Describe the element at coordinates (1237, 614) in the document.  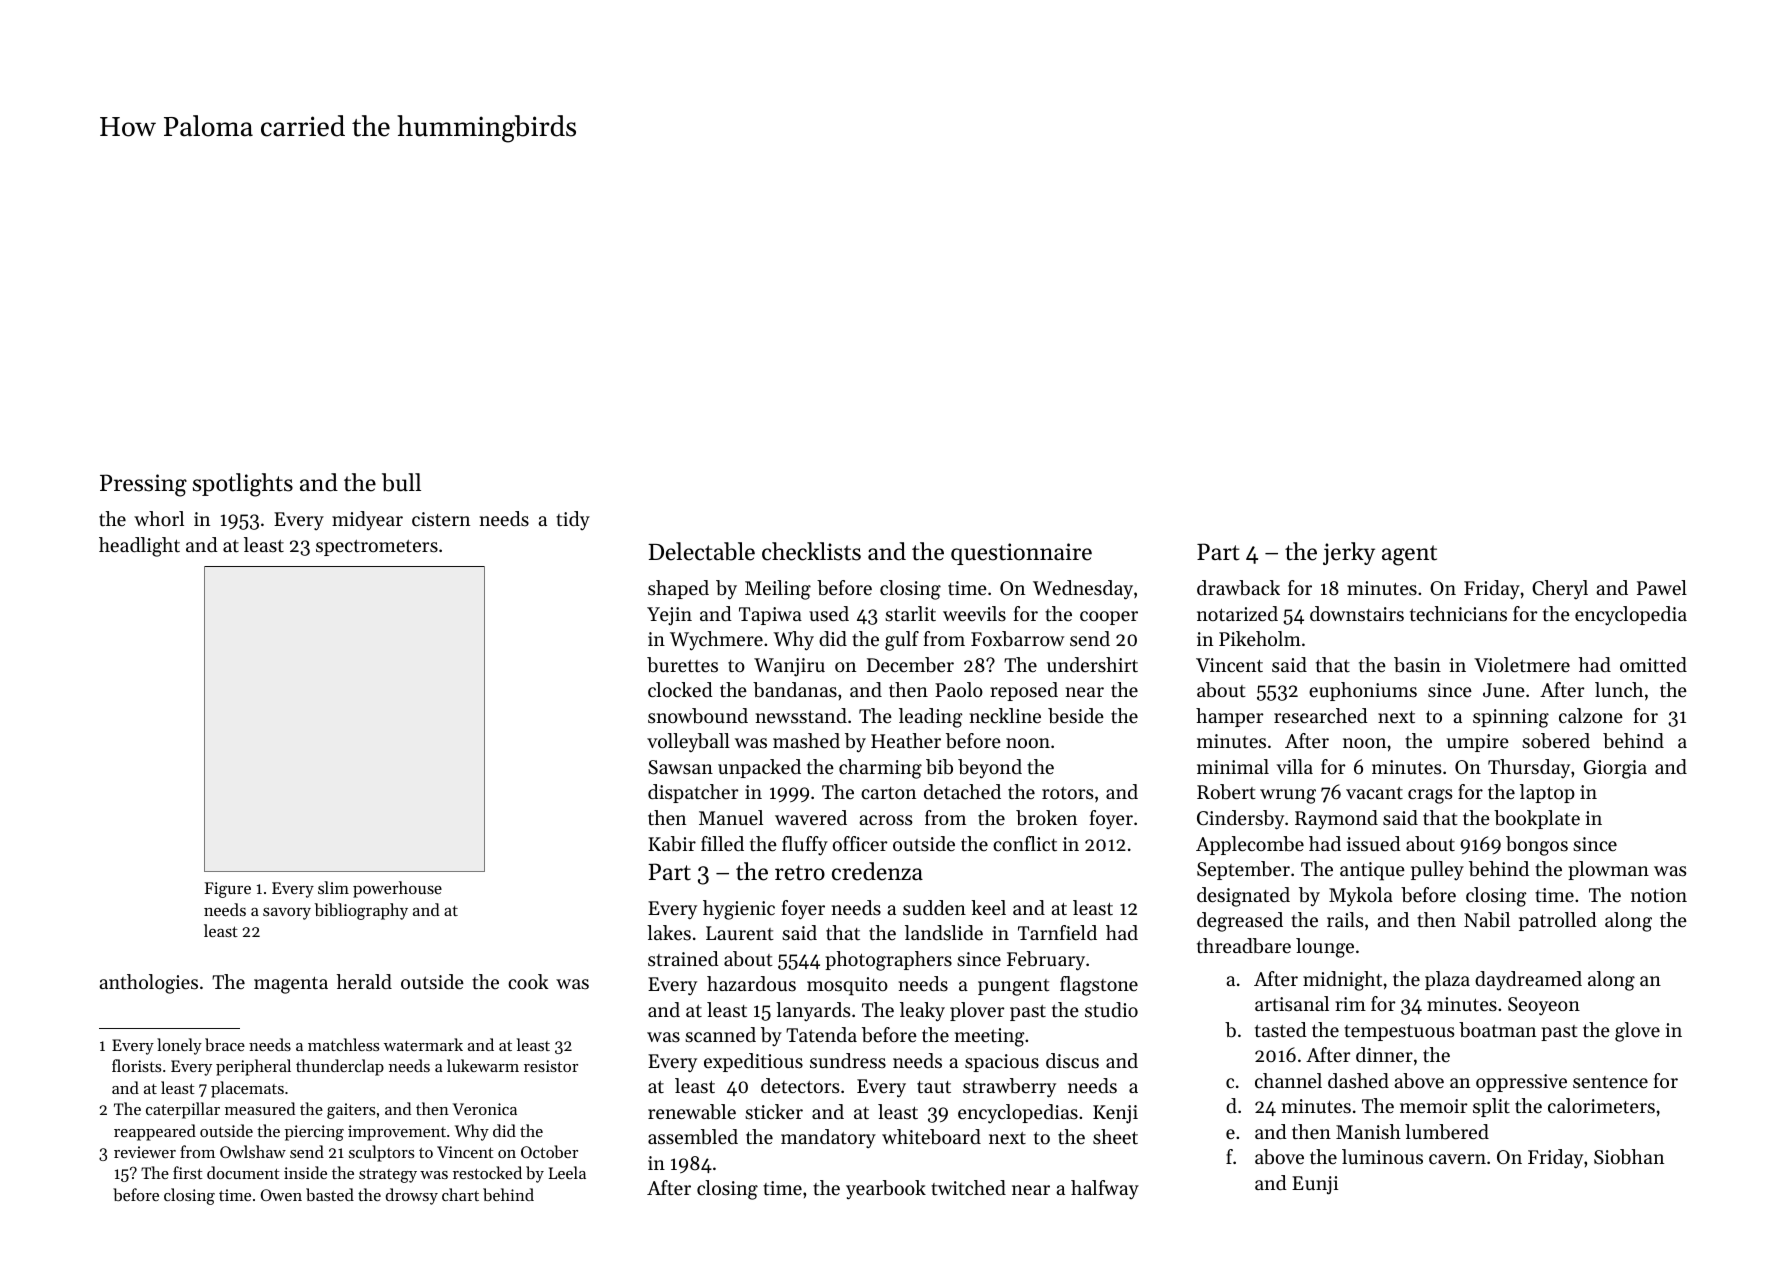
I see `notarized` at that location.
